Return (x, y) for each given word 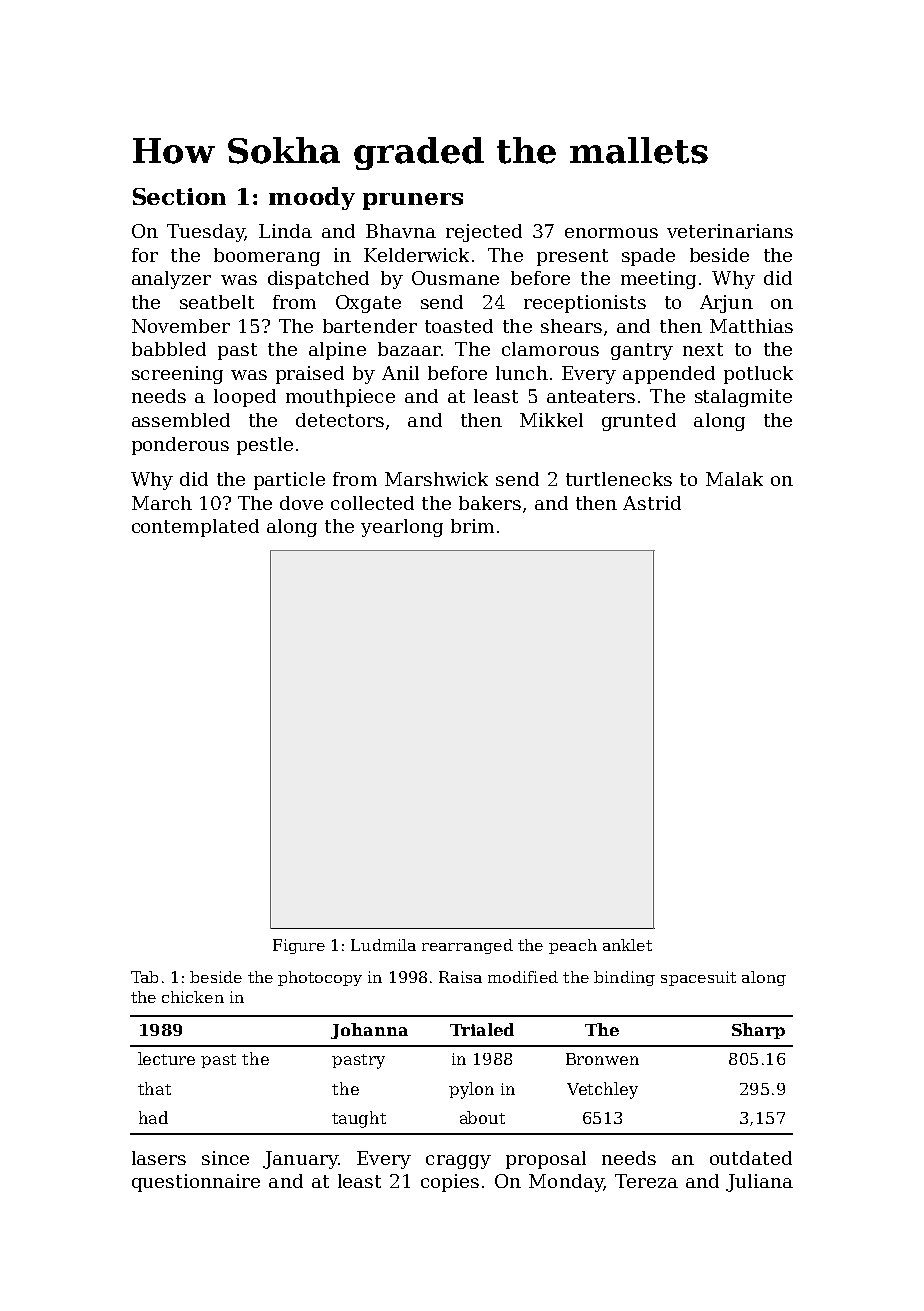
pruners (413, 201)
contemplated (195, 528)
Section (179, 196)
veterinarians (730, 231)
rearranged (467, 946)
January (300, 1160)
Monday (566, 1183)
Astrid (652, 503)
